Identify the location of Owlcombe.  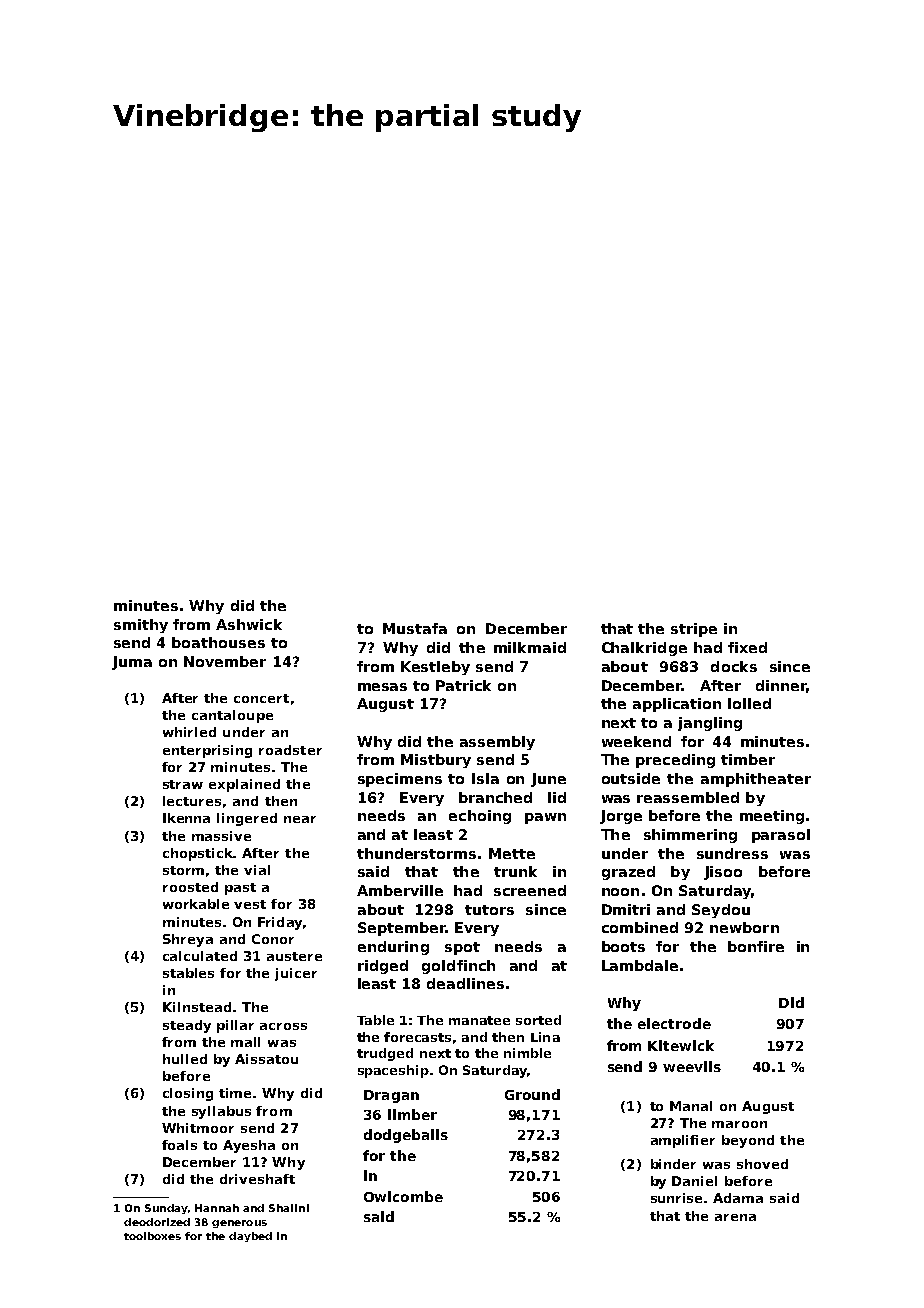
(403, 1196).
